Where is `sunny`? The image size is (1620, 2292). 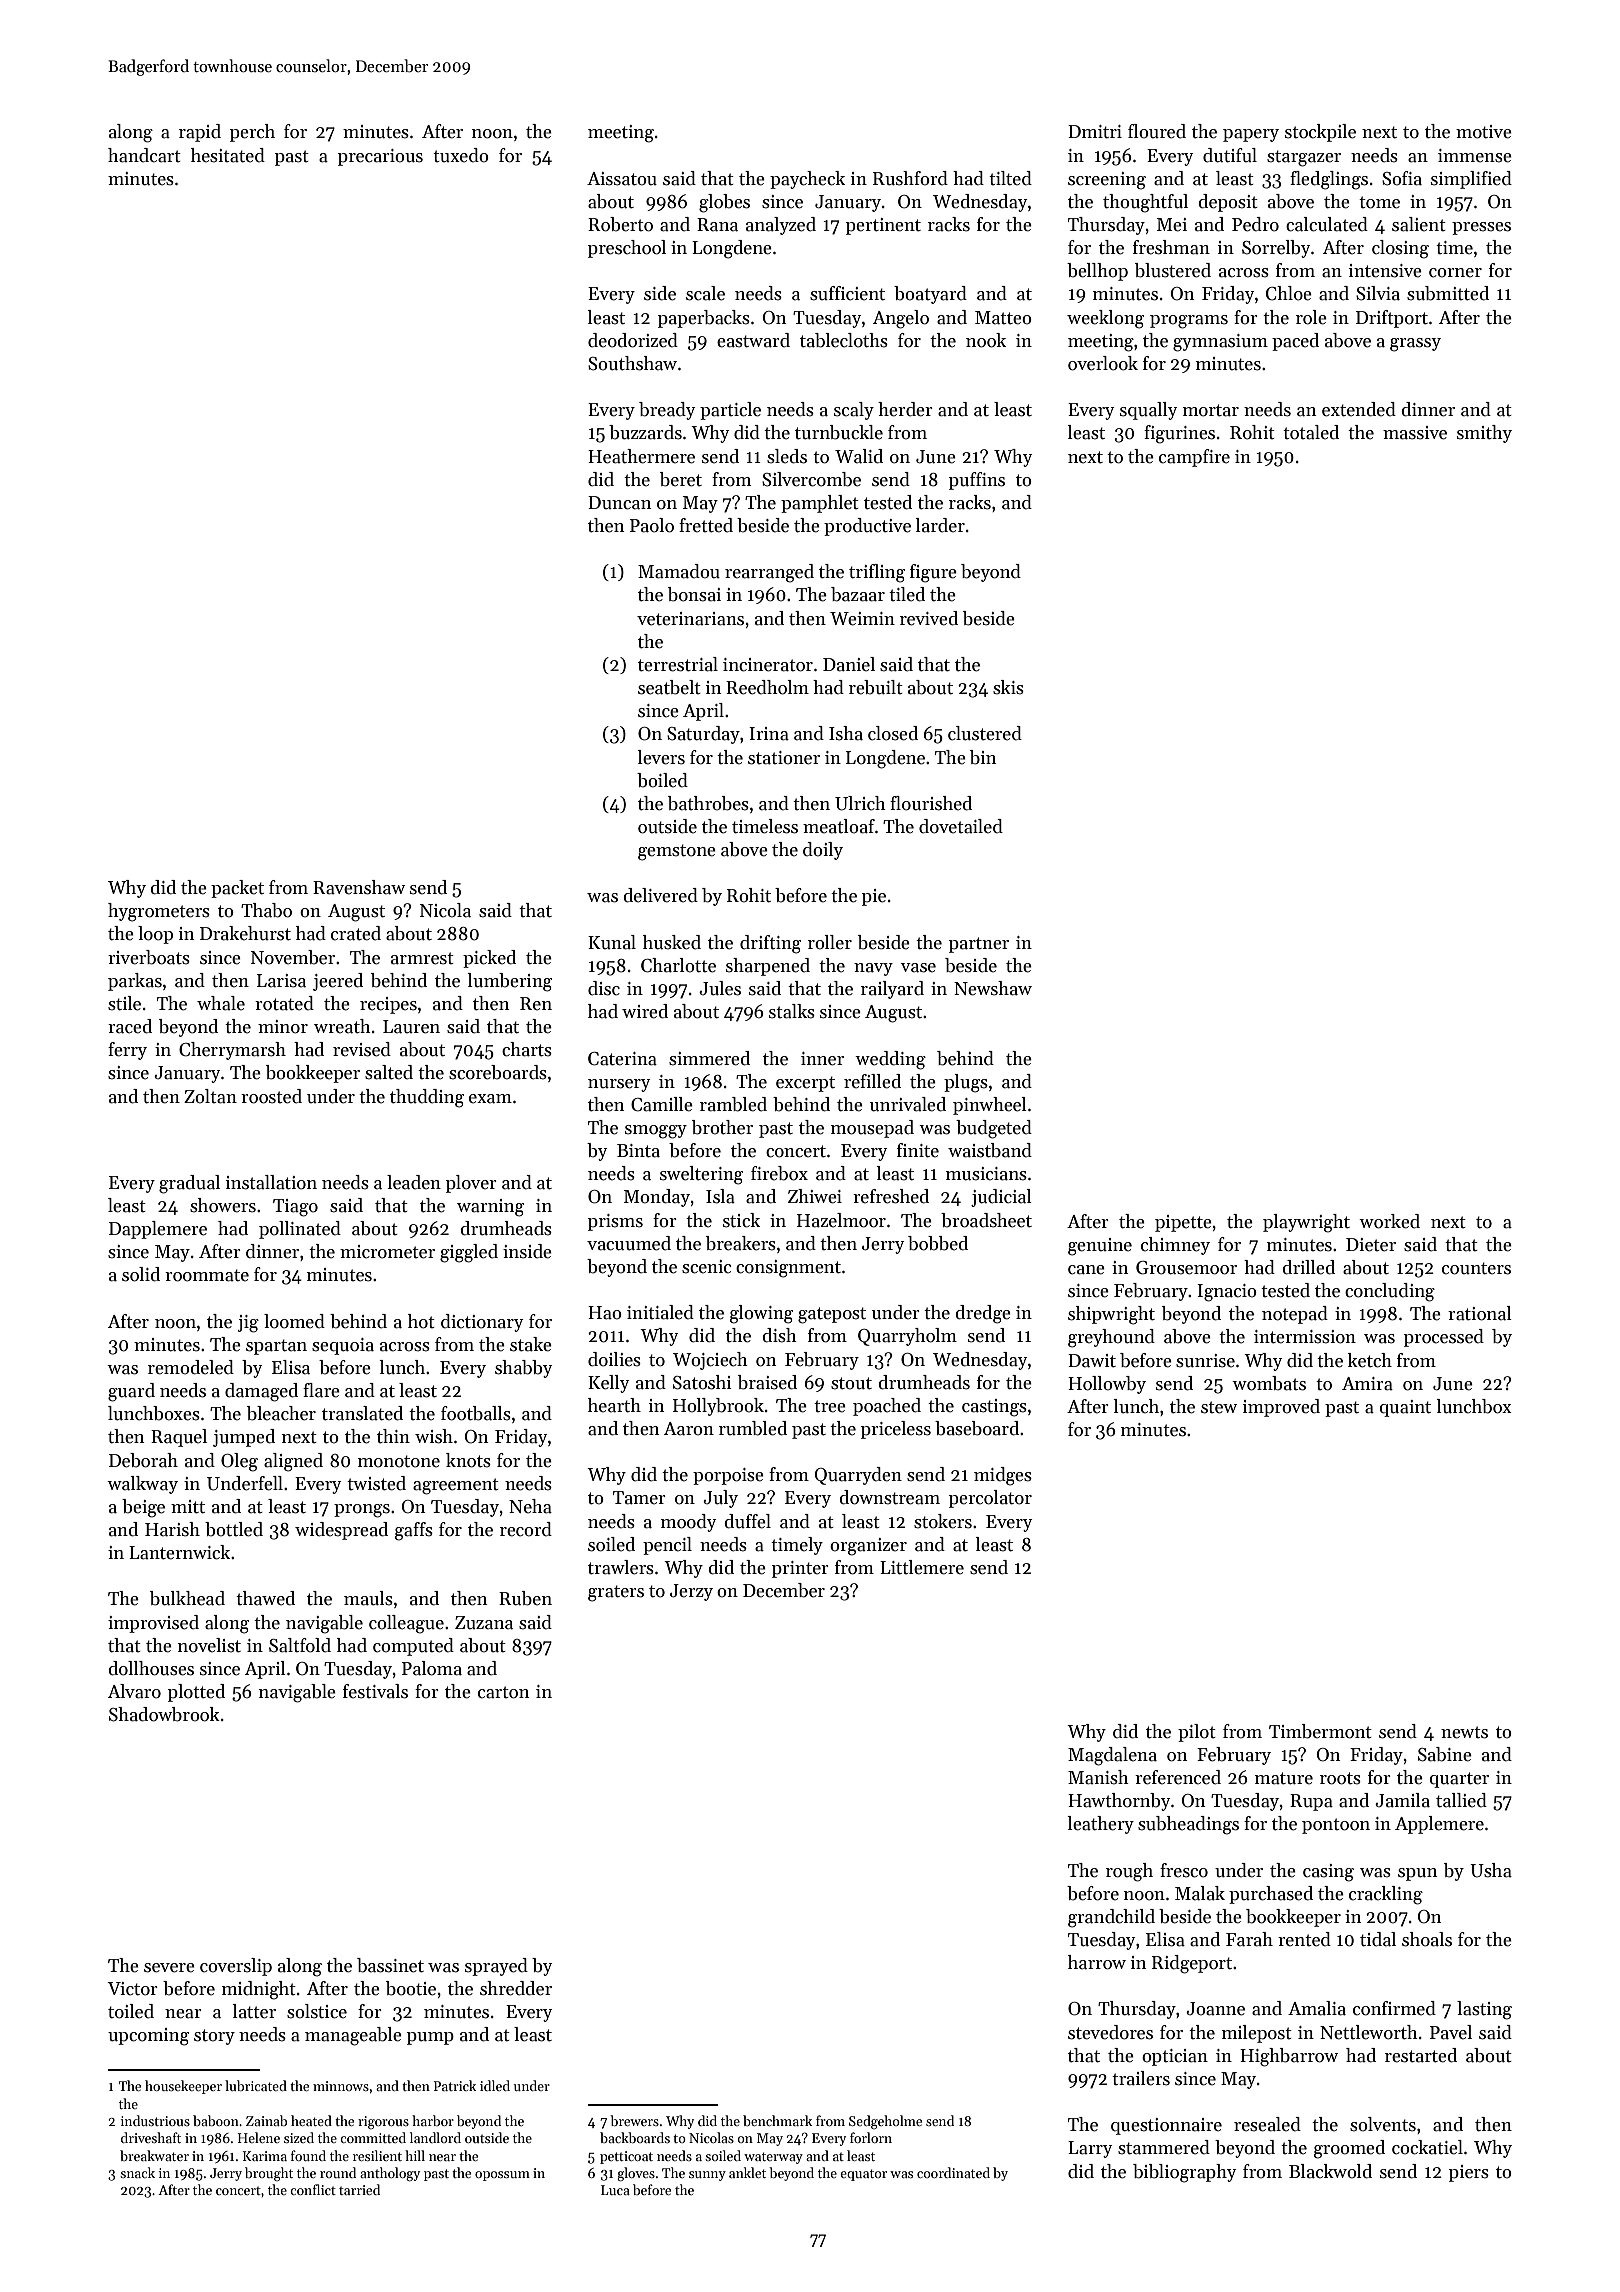
sunny is located at coordinates (707, 2176).
